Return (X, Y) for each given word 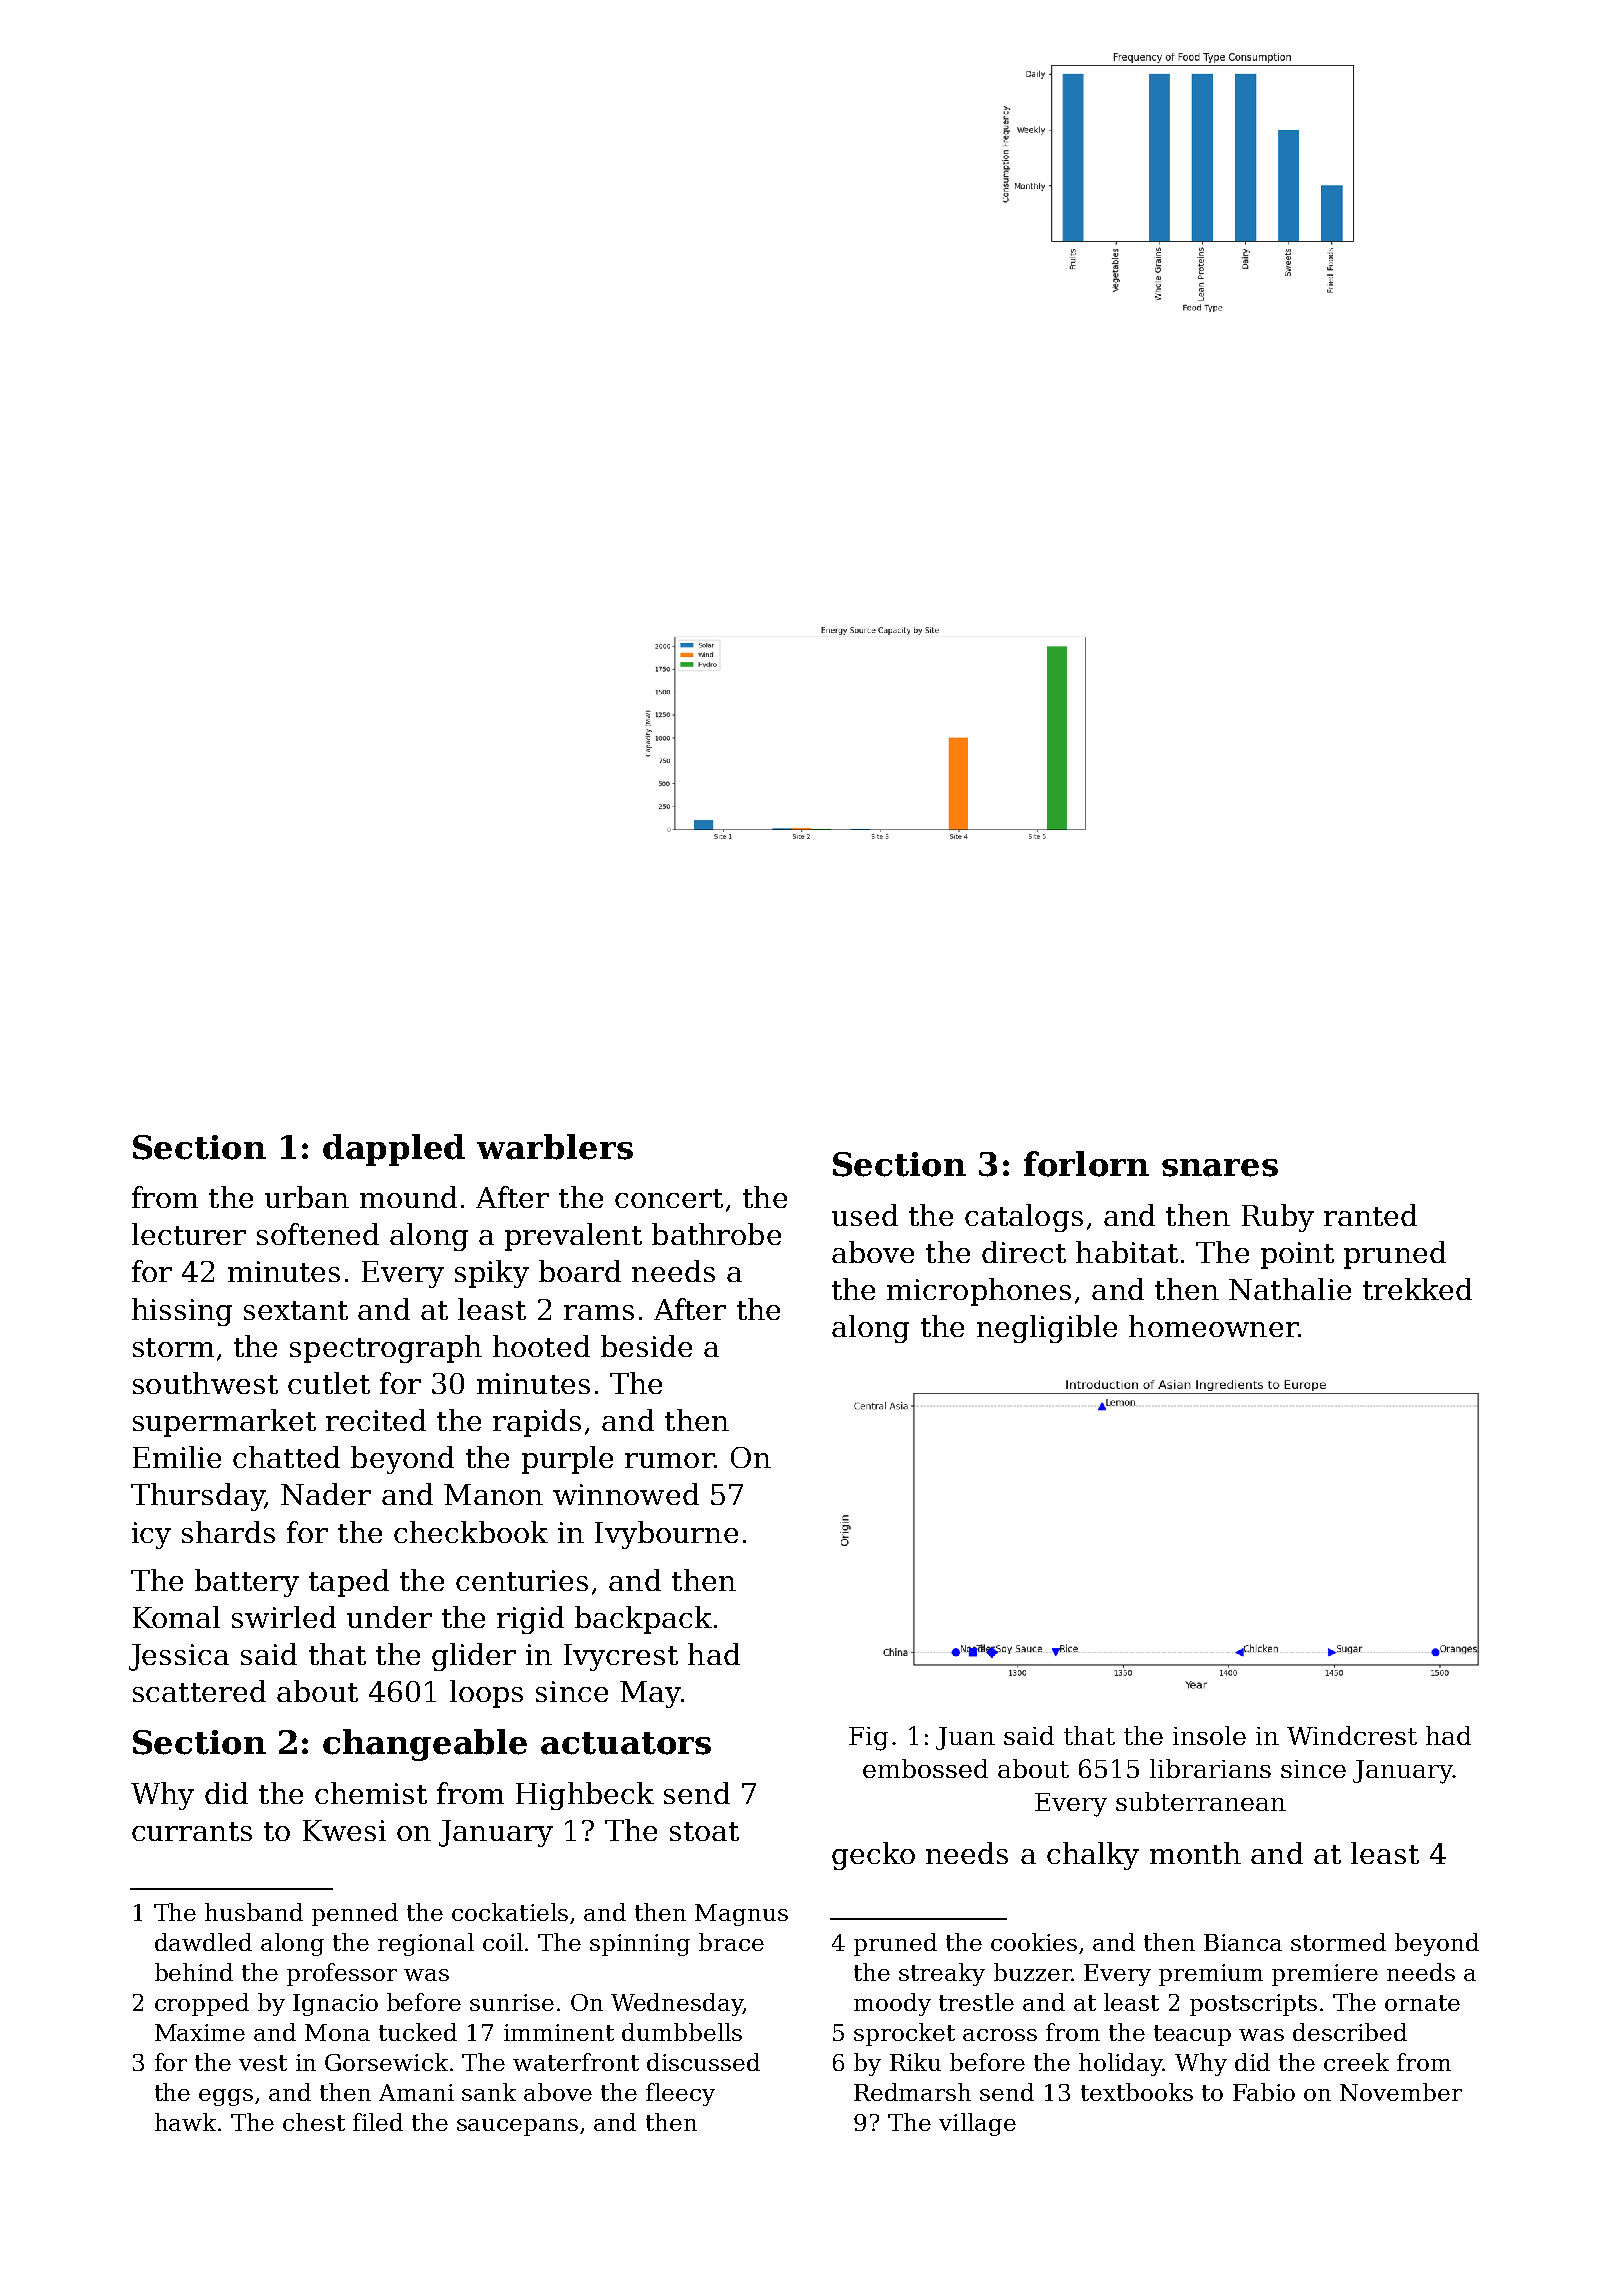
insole (1209, 1735)
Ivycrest (621, 1657)
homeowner (1213, 1326)
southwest (205, 1383)
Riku (915, 2062)
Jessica (179, 1657)
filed (378, 2122)
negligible (1047, 1329)
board (580, 1271)
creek (1356, 2062)
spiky (492, 1274)
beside (646, 1346)
